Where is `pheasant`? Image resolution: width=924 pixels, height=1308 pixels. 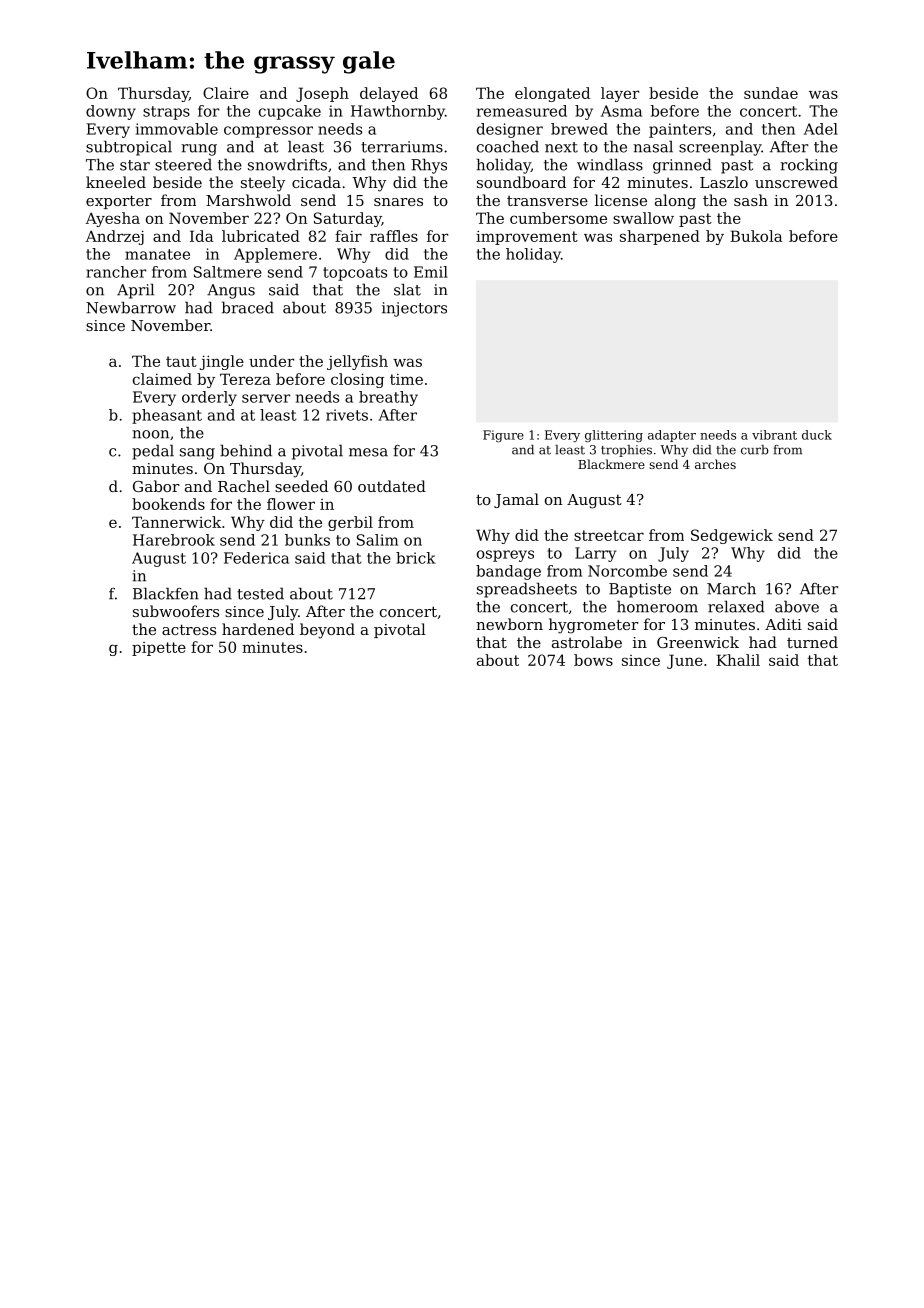
pheasant is located at coordinates (167, 416).
